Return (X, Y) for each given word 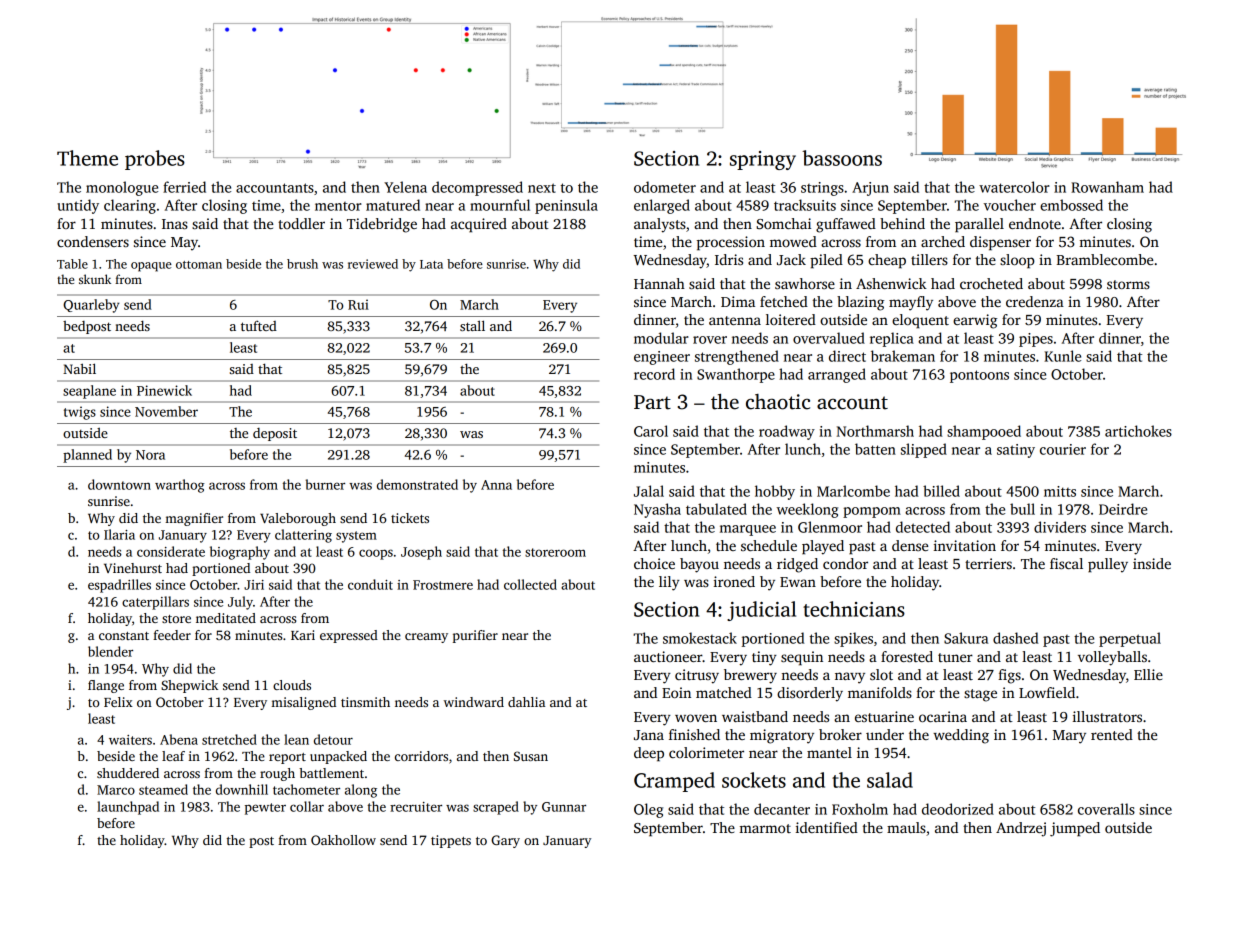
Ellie (1148, 674)
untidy (78, 206)
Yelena (405, 187)
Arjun (870, 189)
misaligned (303, 703)
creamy (426, 638)
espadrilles (119, 586)
